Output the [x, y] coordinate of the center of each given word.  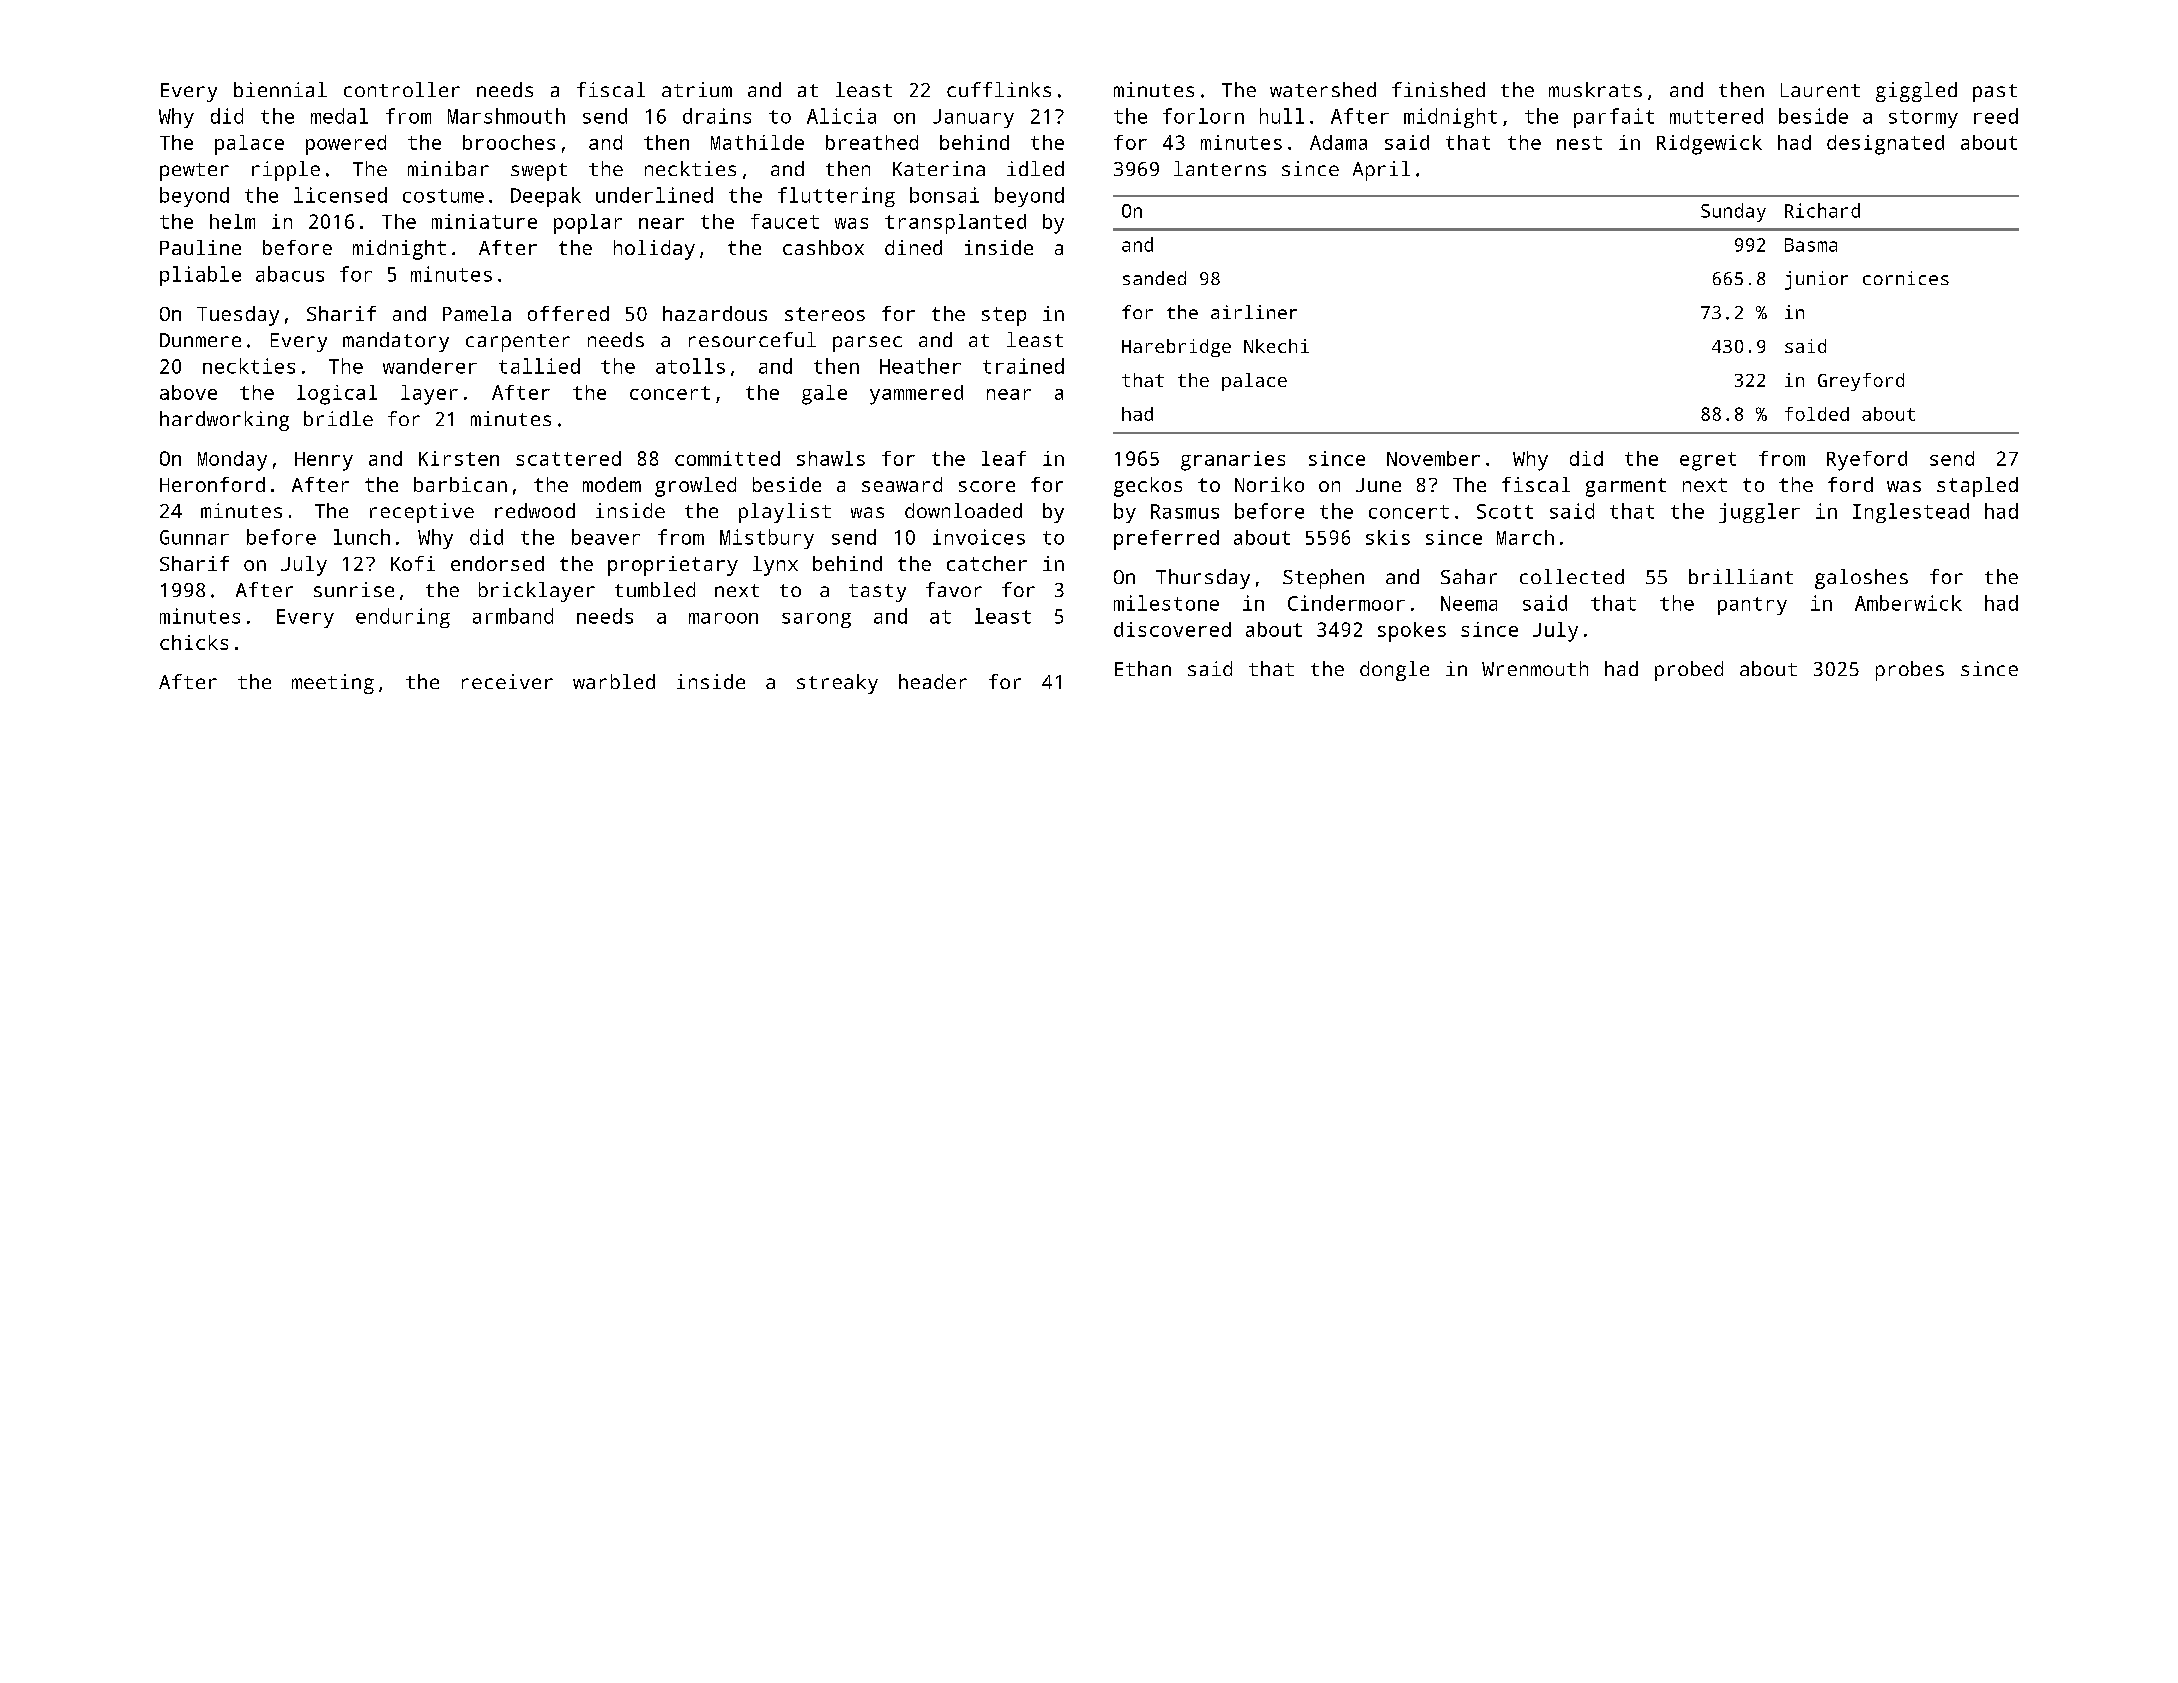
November [1433, 458]
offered [568, 313]
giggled [1916, 92]
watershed [1323, 89]
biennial [280, 89]
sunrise [354, 589]
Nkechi [1276, 346]
